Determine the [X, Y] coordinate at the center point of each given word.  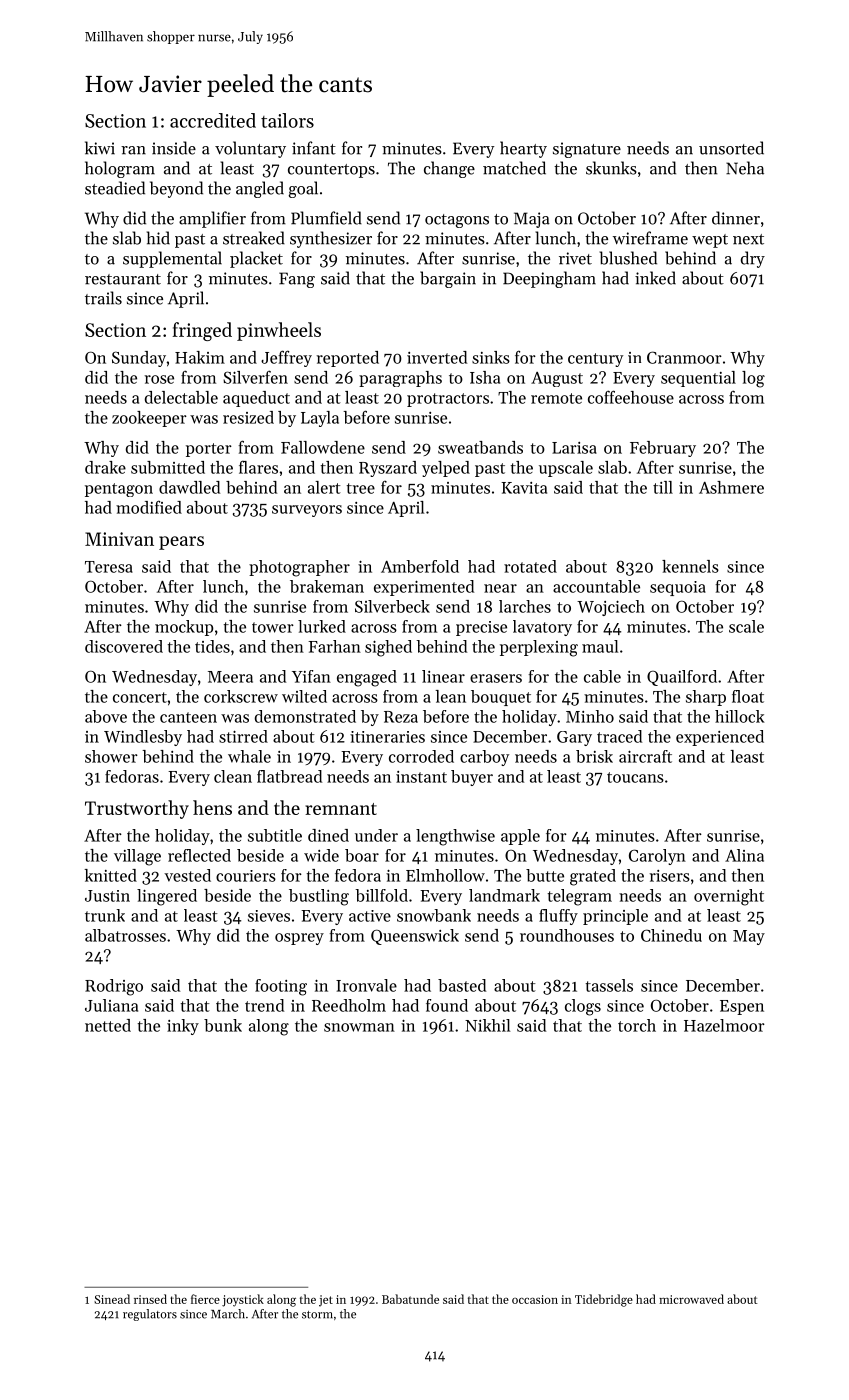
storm [317, 1315]
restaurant [123, 279]
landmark [504, 895]
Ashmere [731, 487]
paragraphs [400, 379]
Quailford [682, 678]
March [228, 1314]
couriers [246, 876]
